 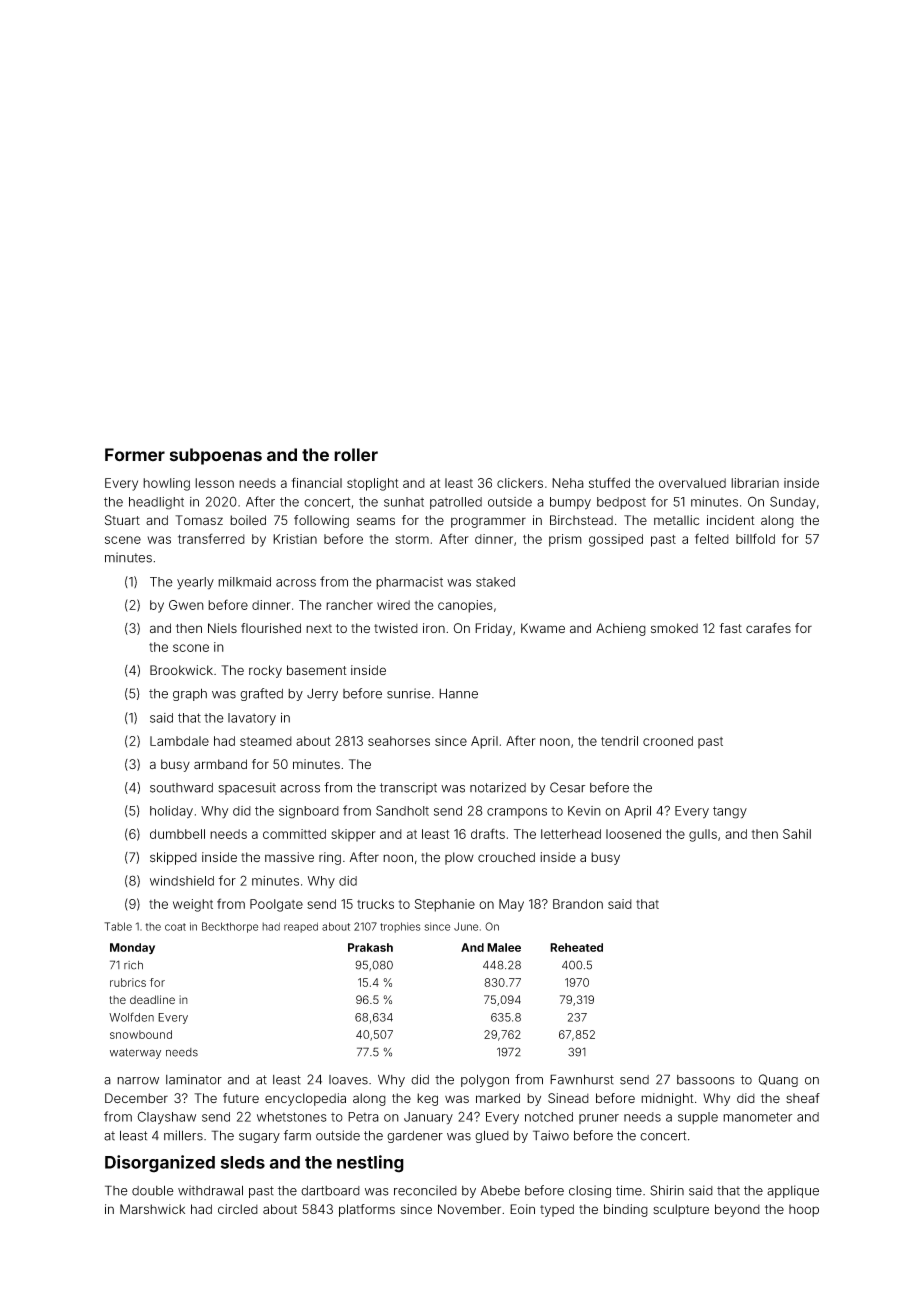 I want to click on subpoenas, so click(x=216, y=456).
